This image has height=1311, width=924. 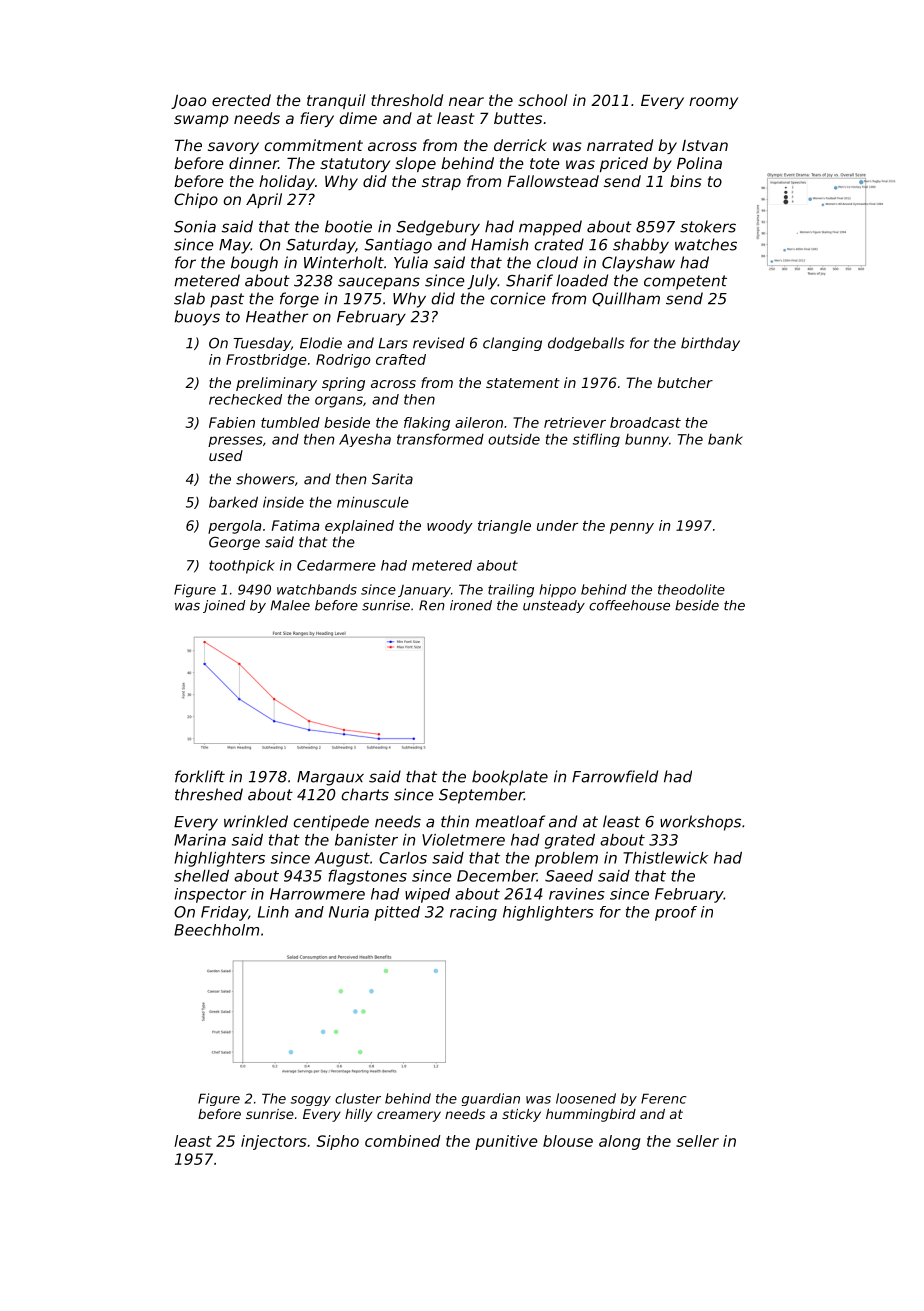 What do you see at coordinates (676, 913) in the image?
I see `proof` at bounding box center [676, 913].
